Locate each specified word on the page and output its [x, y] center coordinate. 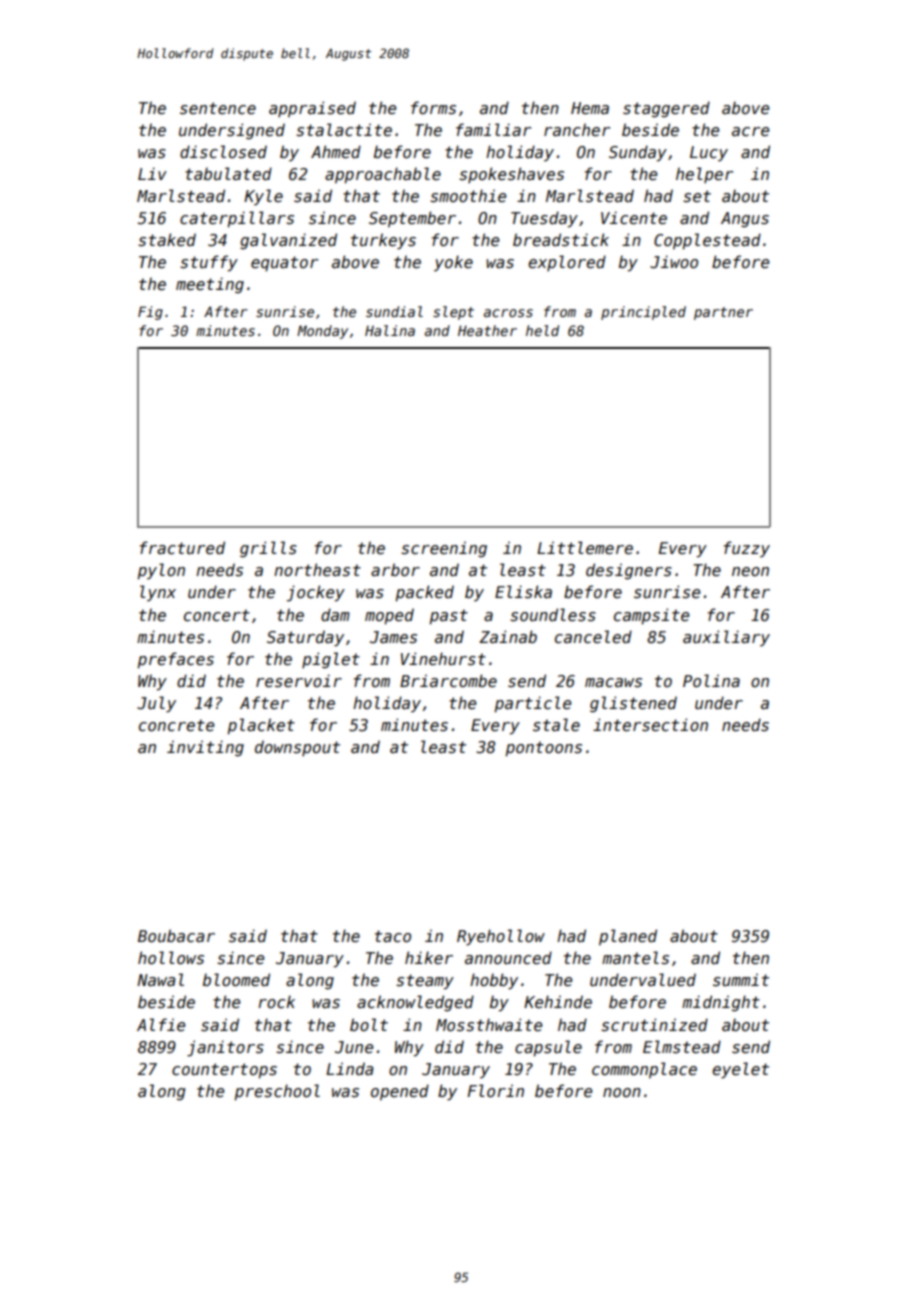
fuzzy [747, 549]
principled [643, 313]
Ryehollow [501, 937]
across [508, 313]
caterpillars [237, 219]
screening [444, 549]
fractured [182, 548]
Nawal [160, 979]
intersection [650, 724]
